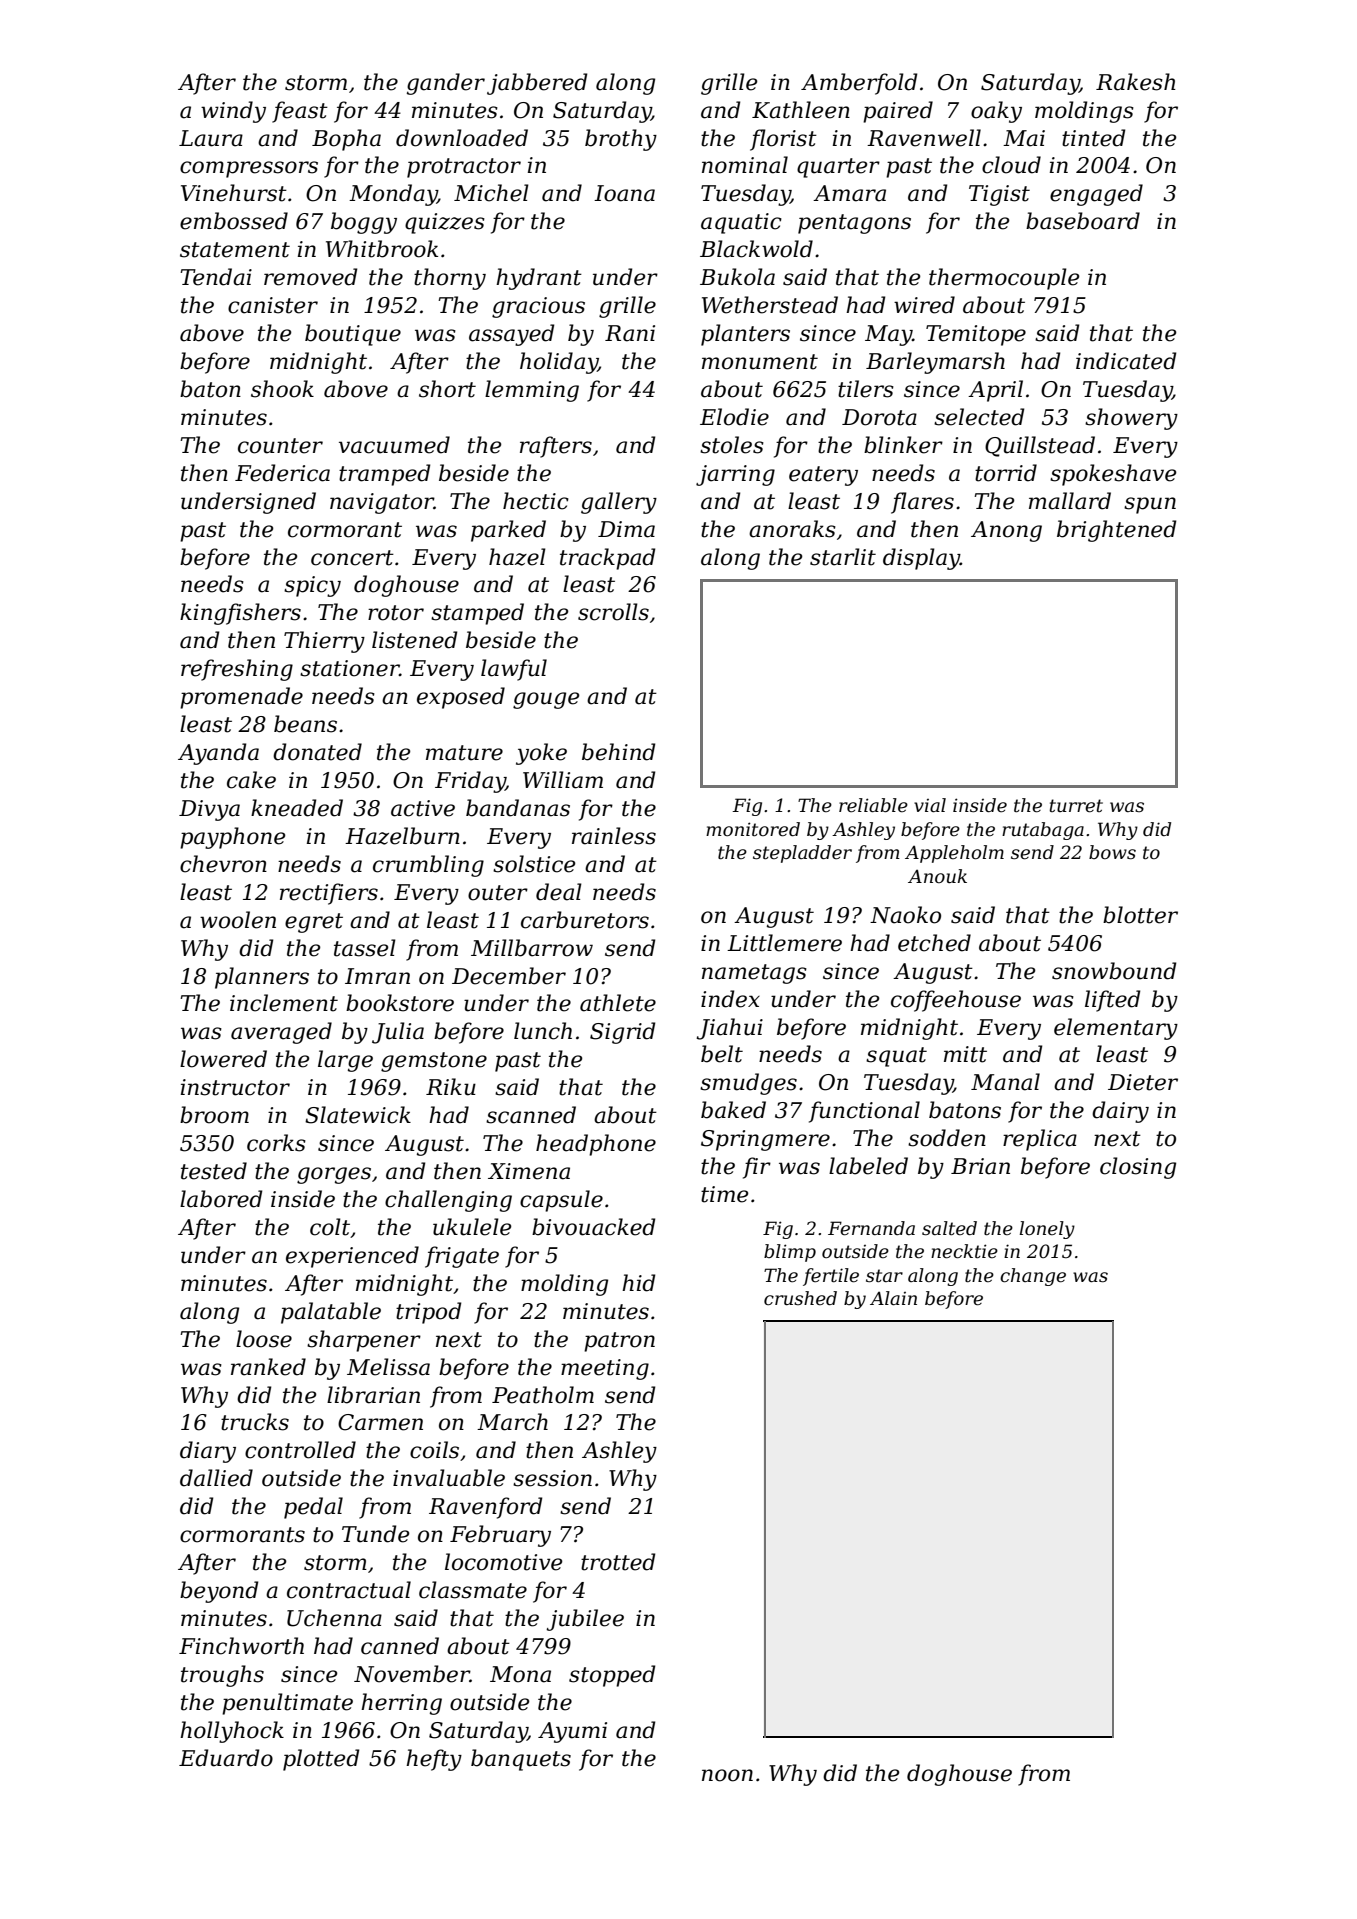 This screenshot has height=1919, width=1357. Describe the element at coordinates (521, 1760) in the screenshot. I see `banquets` at that location.
